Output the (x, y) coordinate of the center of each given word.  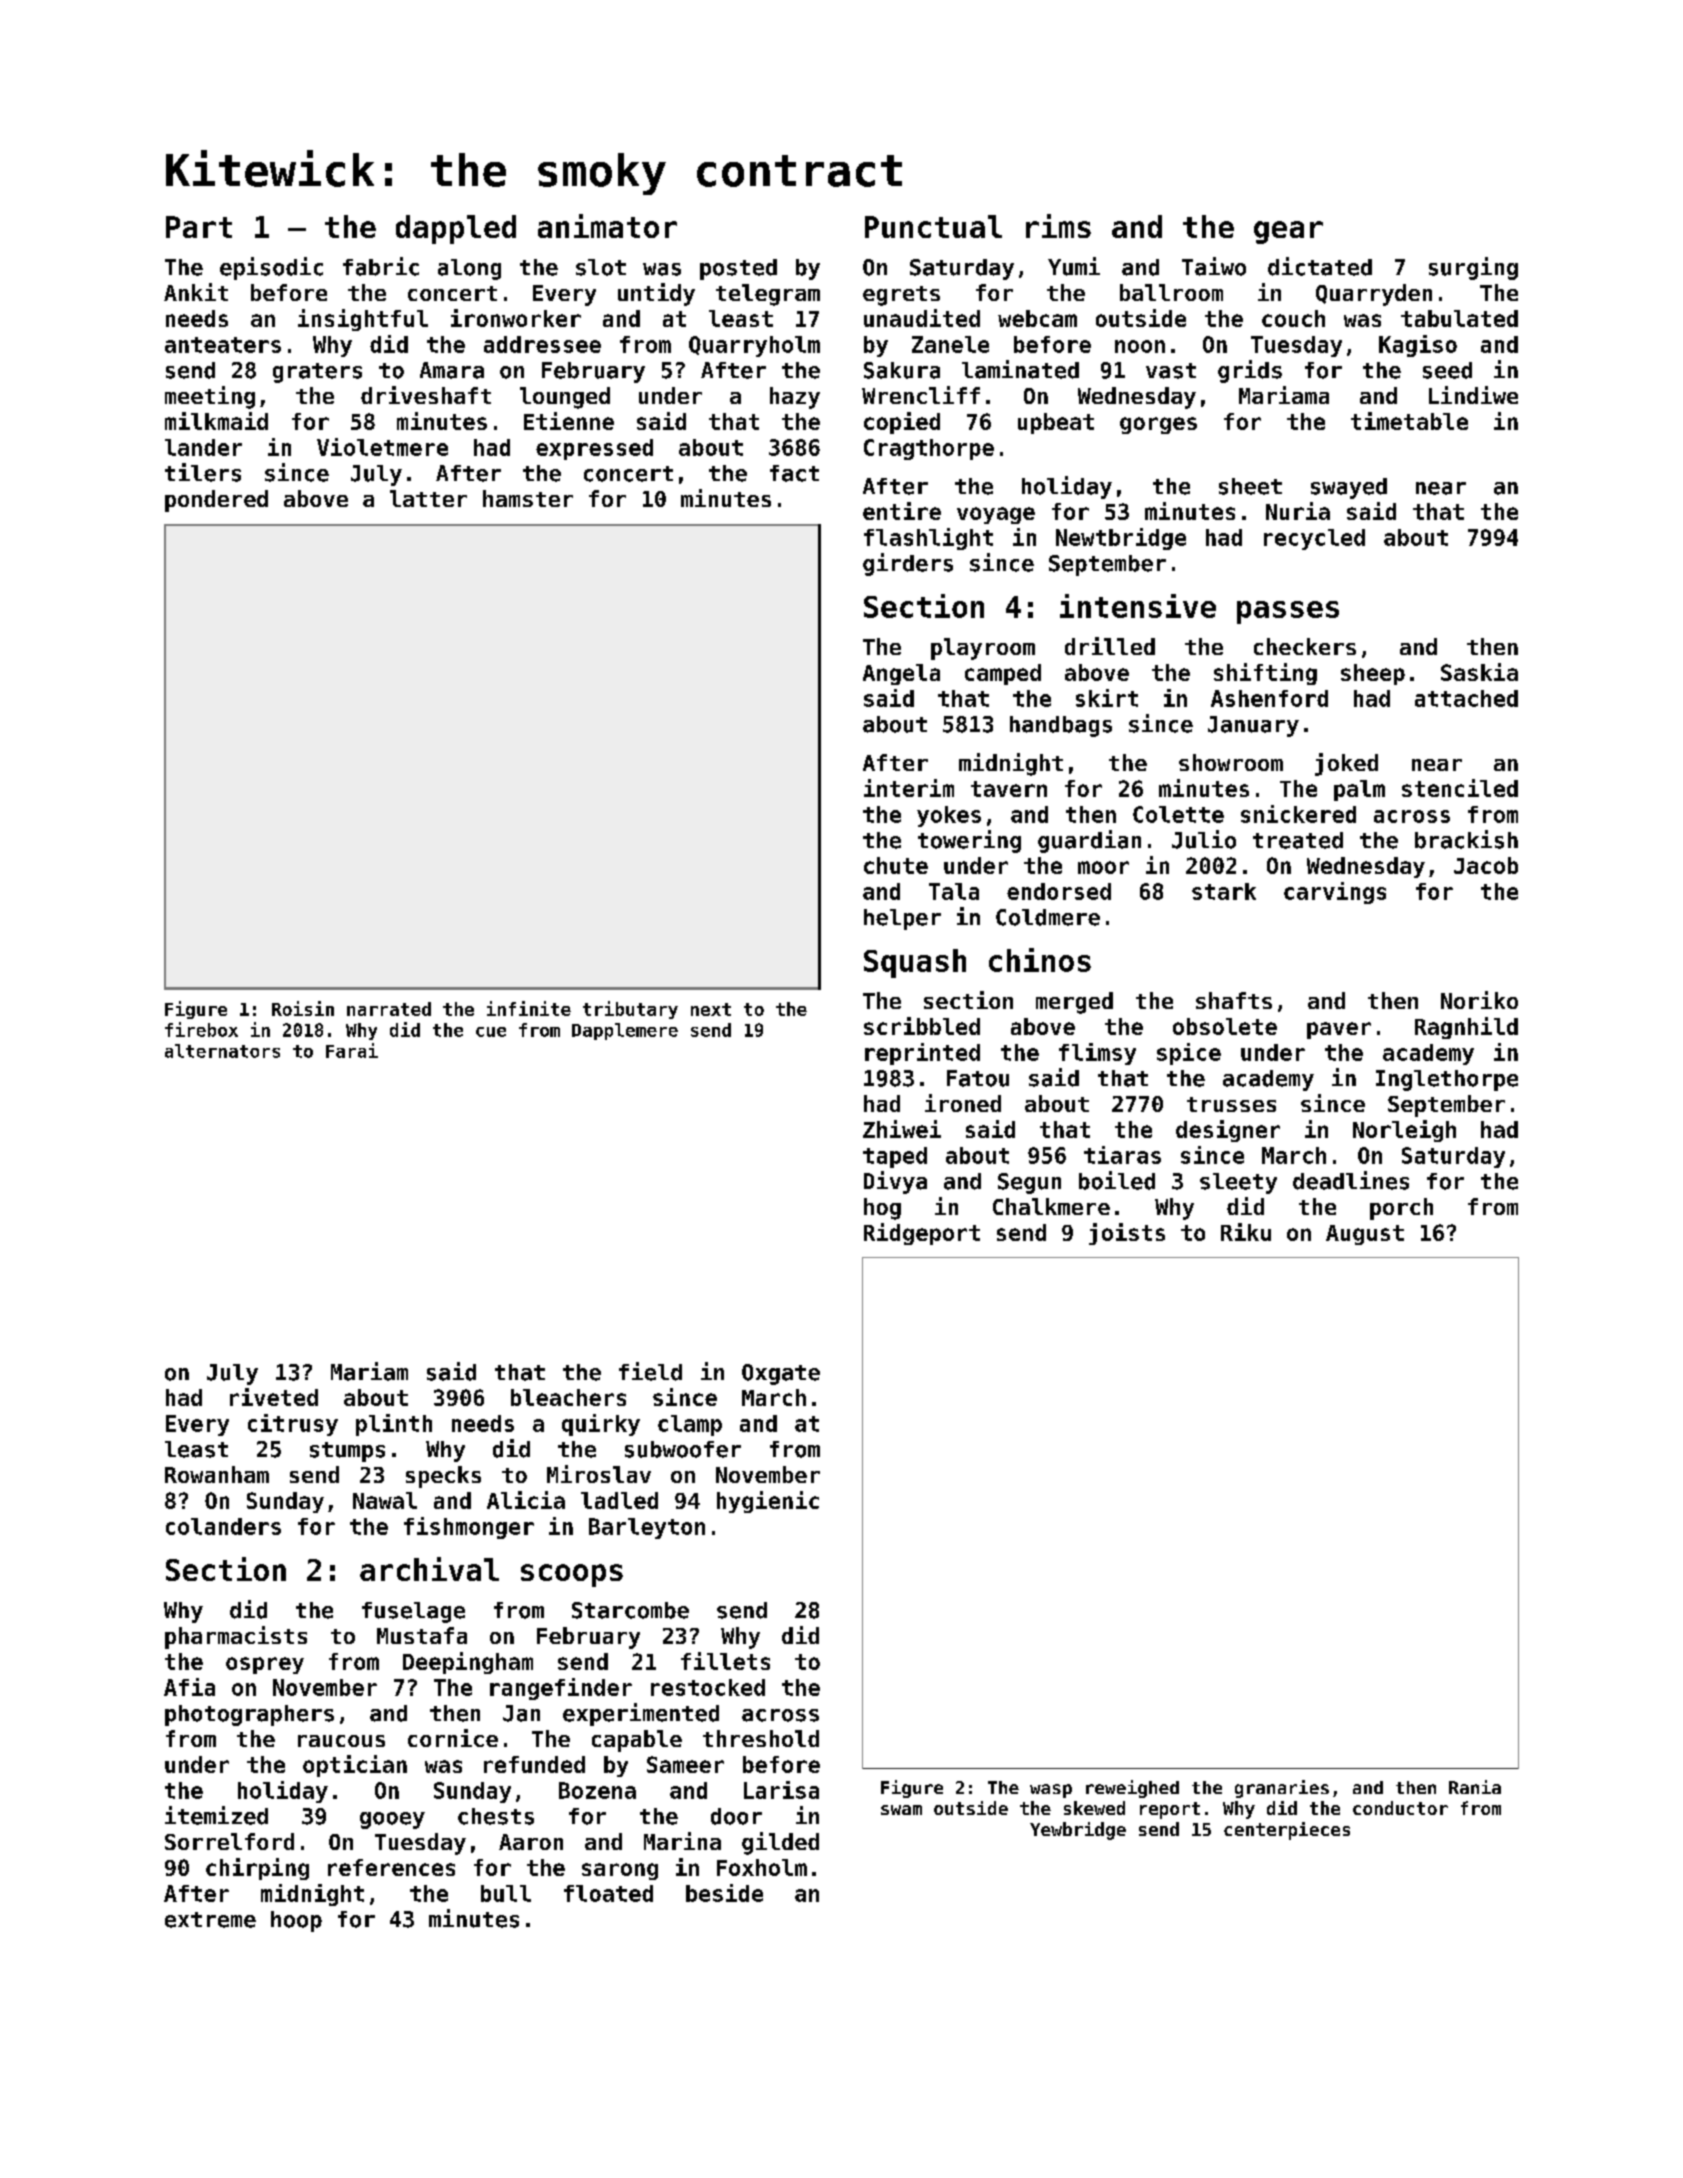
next (711, 1009)
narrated (389, 1009)
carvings (1335, 893)
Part (199, 227)
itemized (216, 1815)
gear (1288, 232)
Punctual (933, 226)
